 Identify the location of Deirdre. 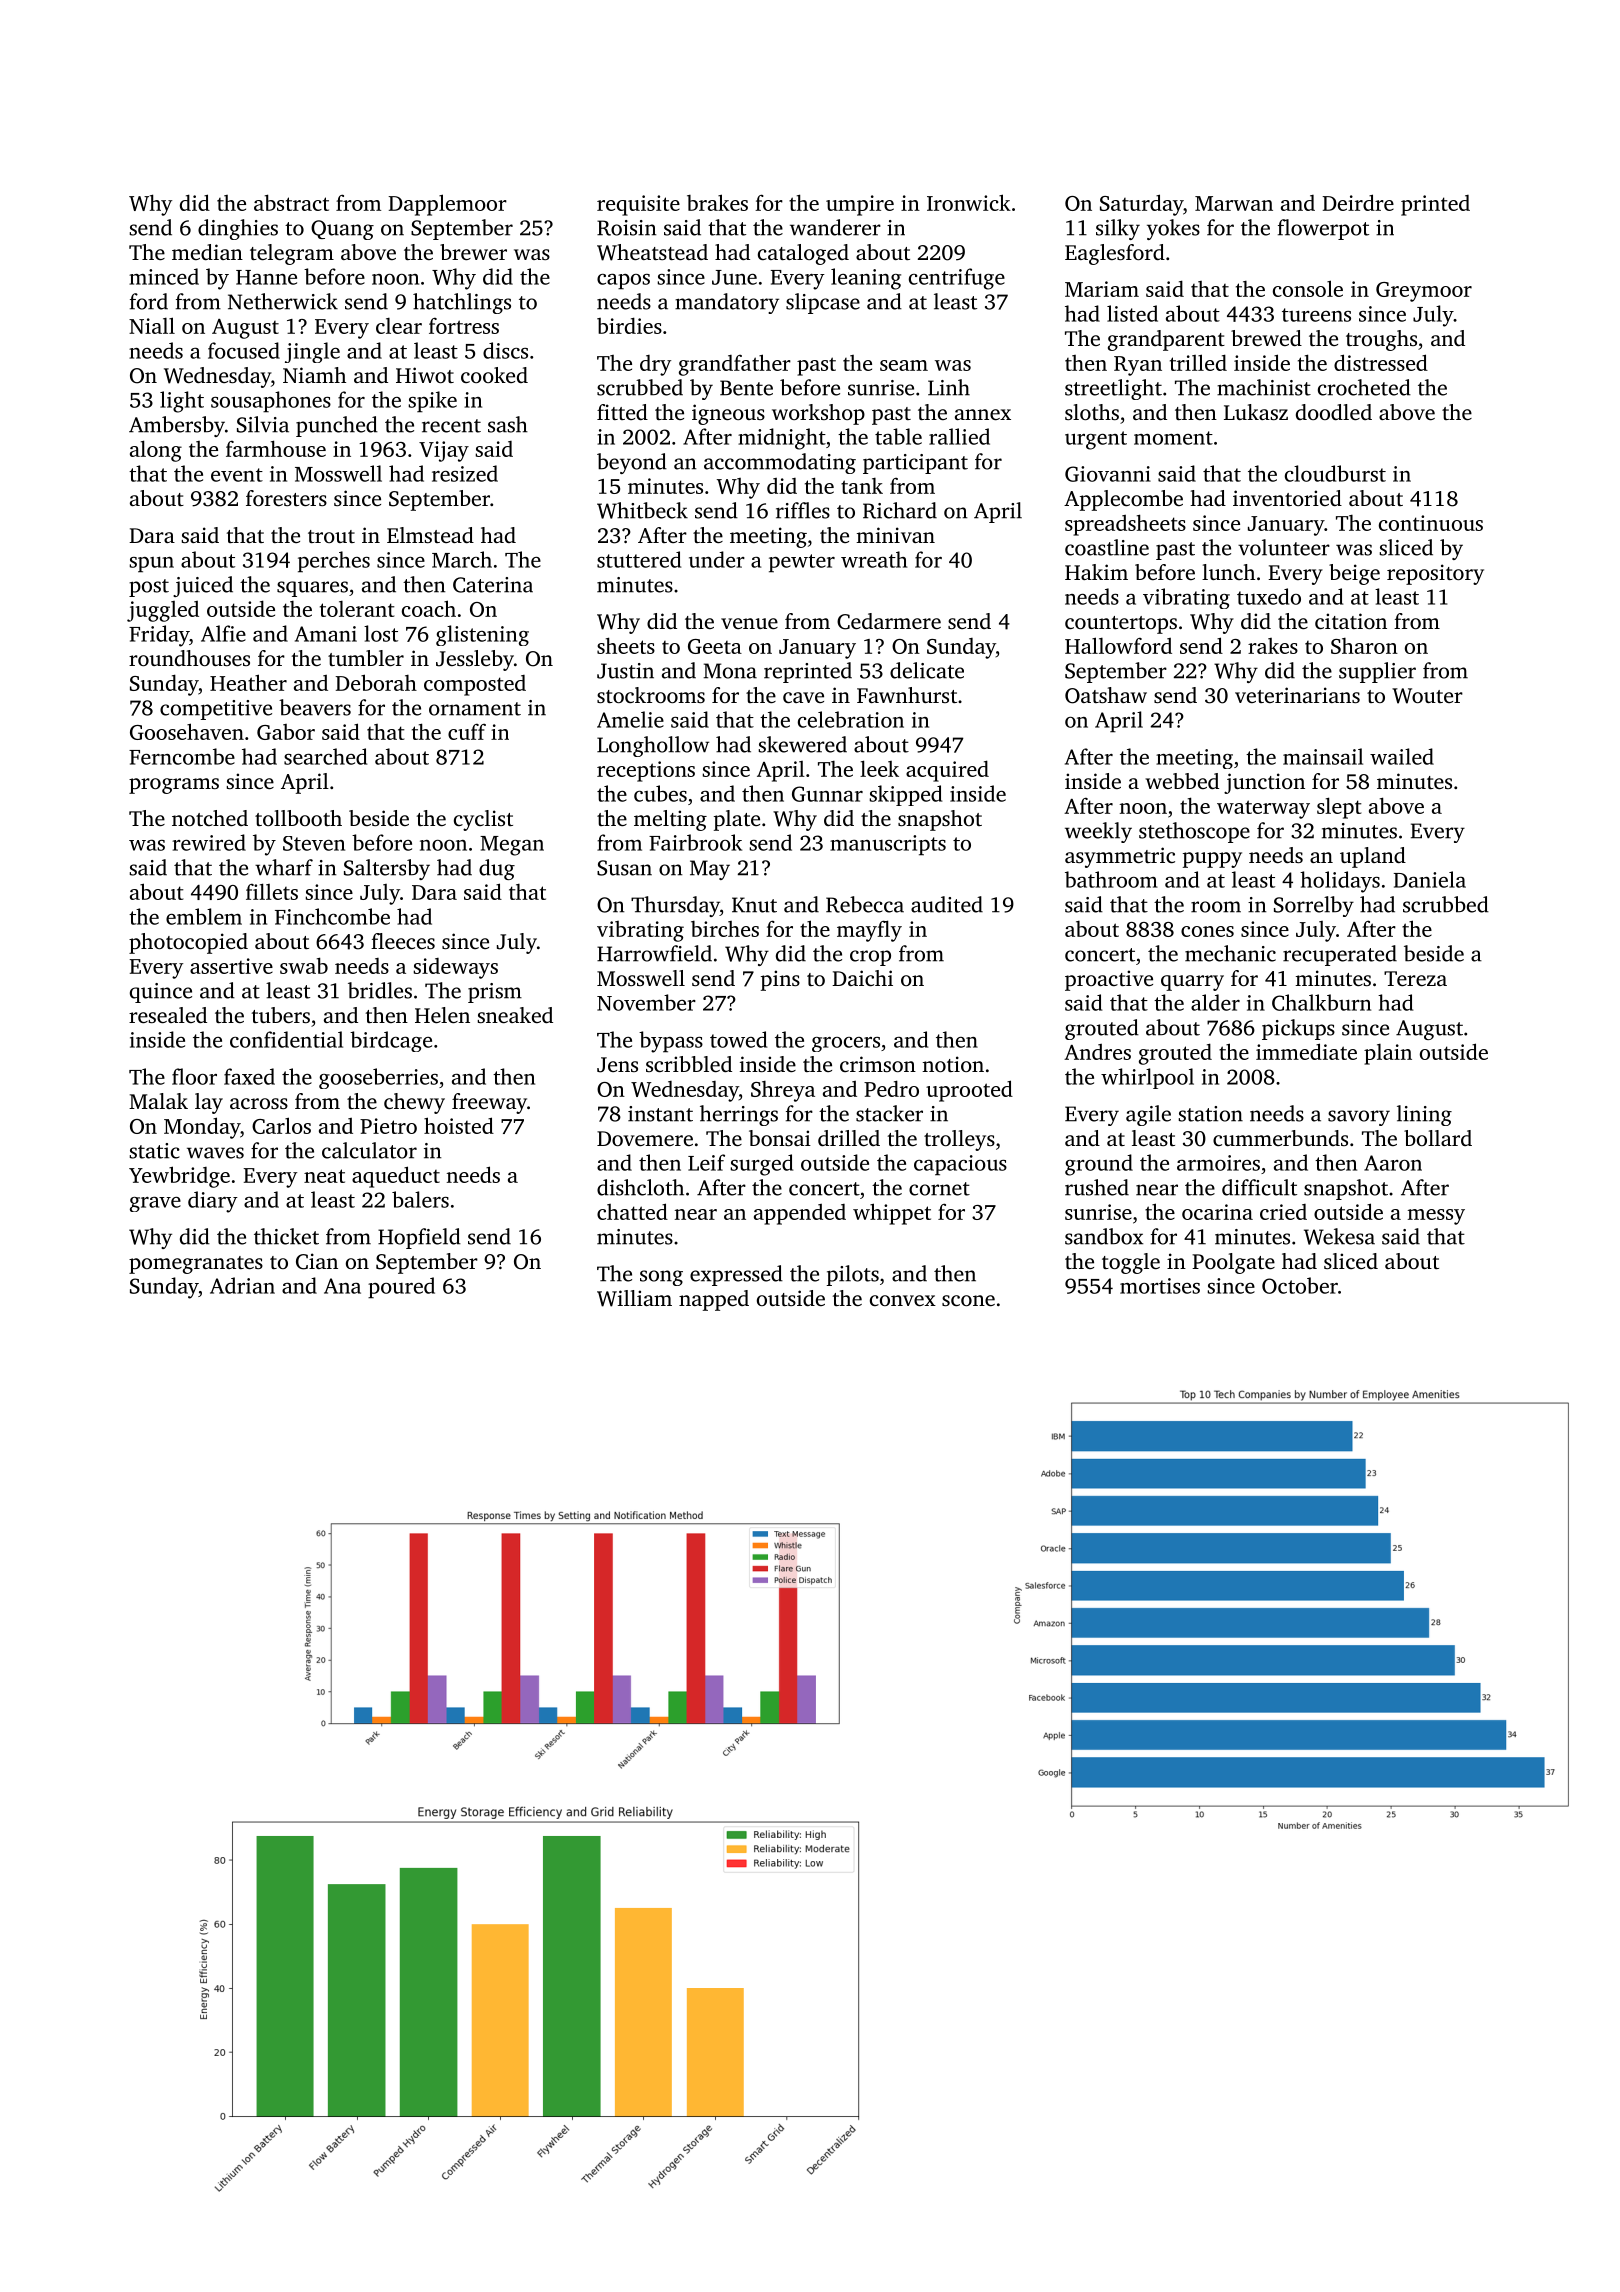
(1358, 202).
